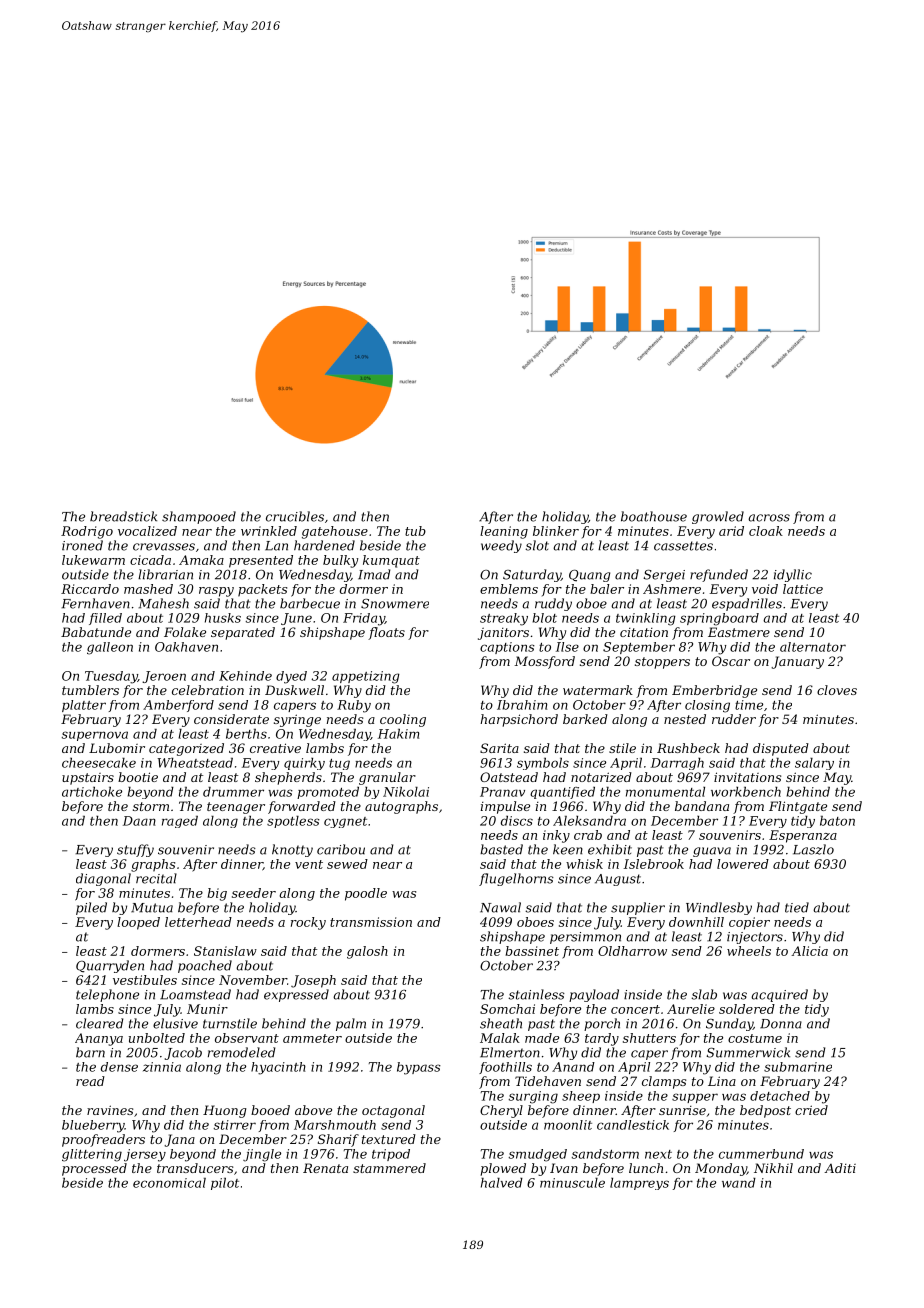 The image size is (924, 1308). Describe the element at coordinates (505, 1068) in the screenshot. I see `foothills` at that location.
